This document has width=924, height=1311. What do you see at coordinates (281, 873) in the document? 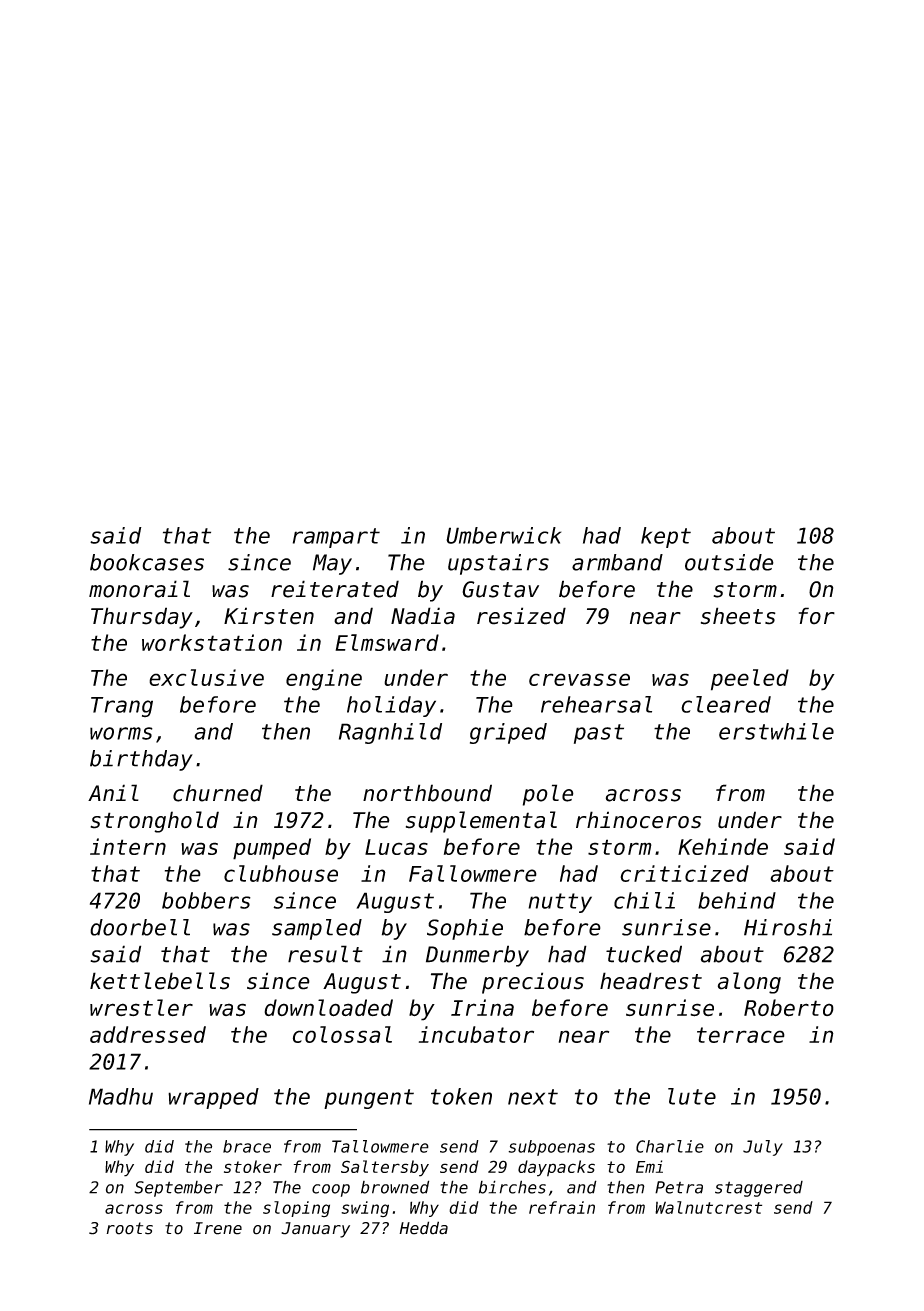
I see `clubhouse` at bounding box center [281, 873].
